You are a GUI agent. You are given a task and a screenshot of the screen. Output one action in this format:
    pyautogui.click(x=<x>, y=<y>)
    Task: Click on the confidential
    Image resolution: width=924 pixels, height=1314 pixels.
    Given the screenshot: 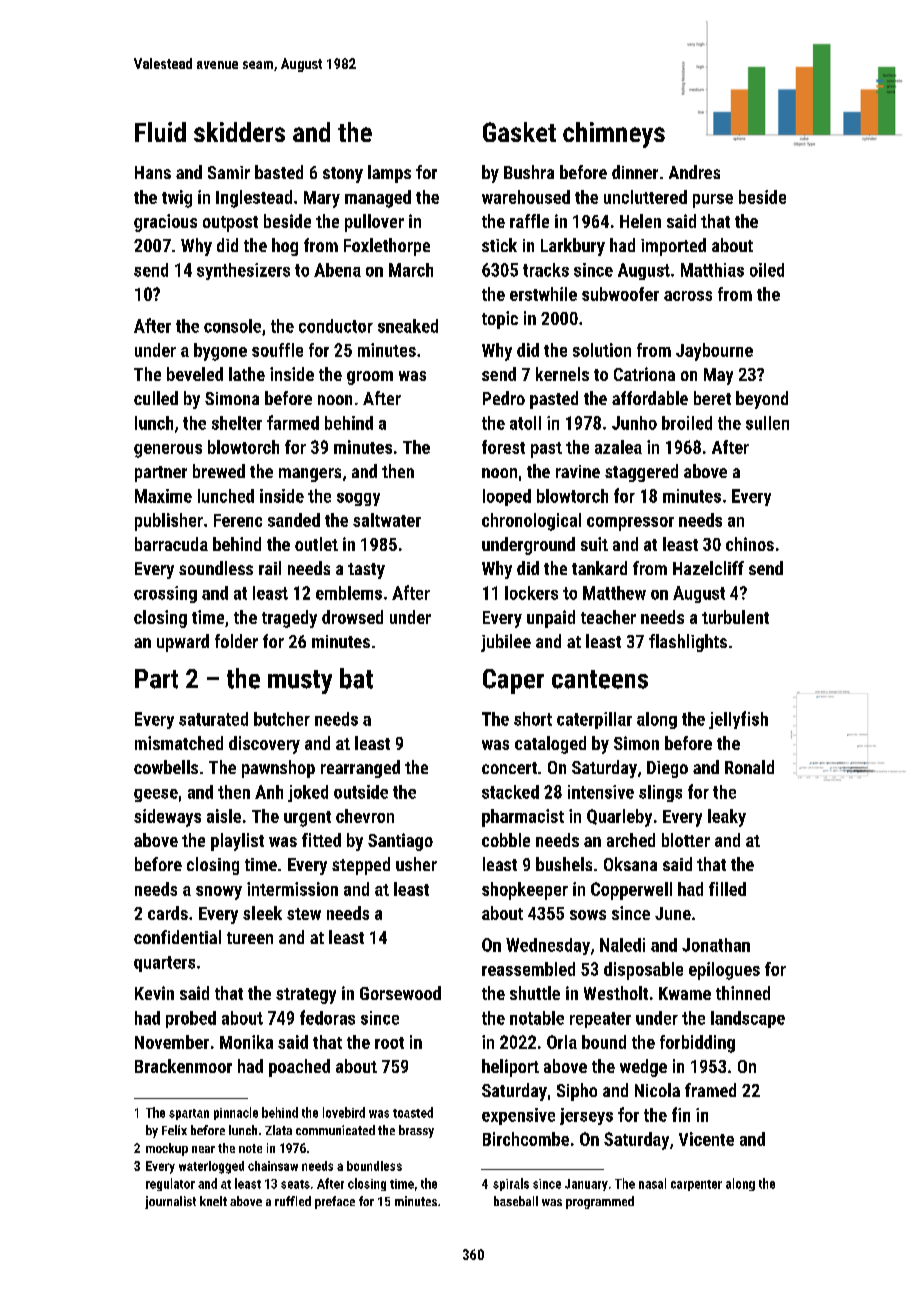 What is the action you would take?
    pyautogui.click(x=177, y=937)
